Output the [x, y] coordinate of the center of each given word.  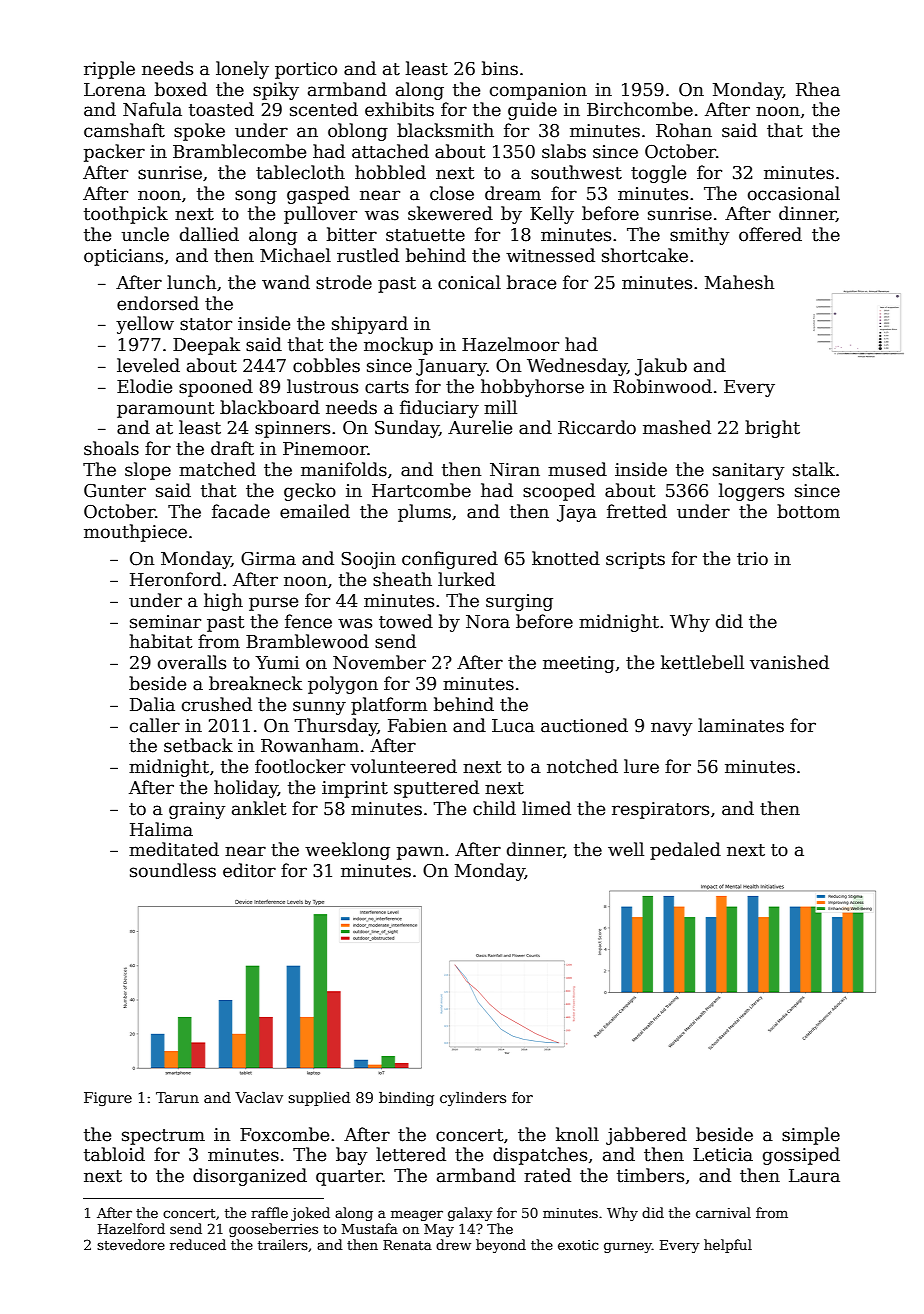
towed [406, 621]
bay [351, 1156]
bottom [808, 511]
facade [241, 511]
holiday [246, 789]
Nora [488, 622]
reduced [198, 1244]
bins [500, 68]
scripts [635, 560]
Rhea [818, 89]
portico [306, 70]
